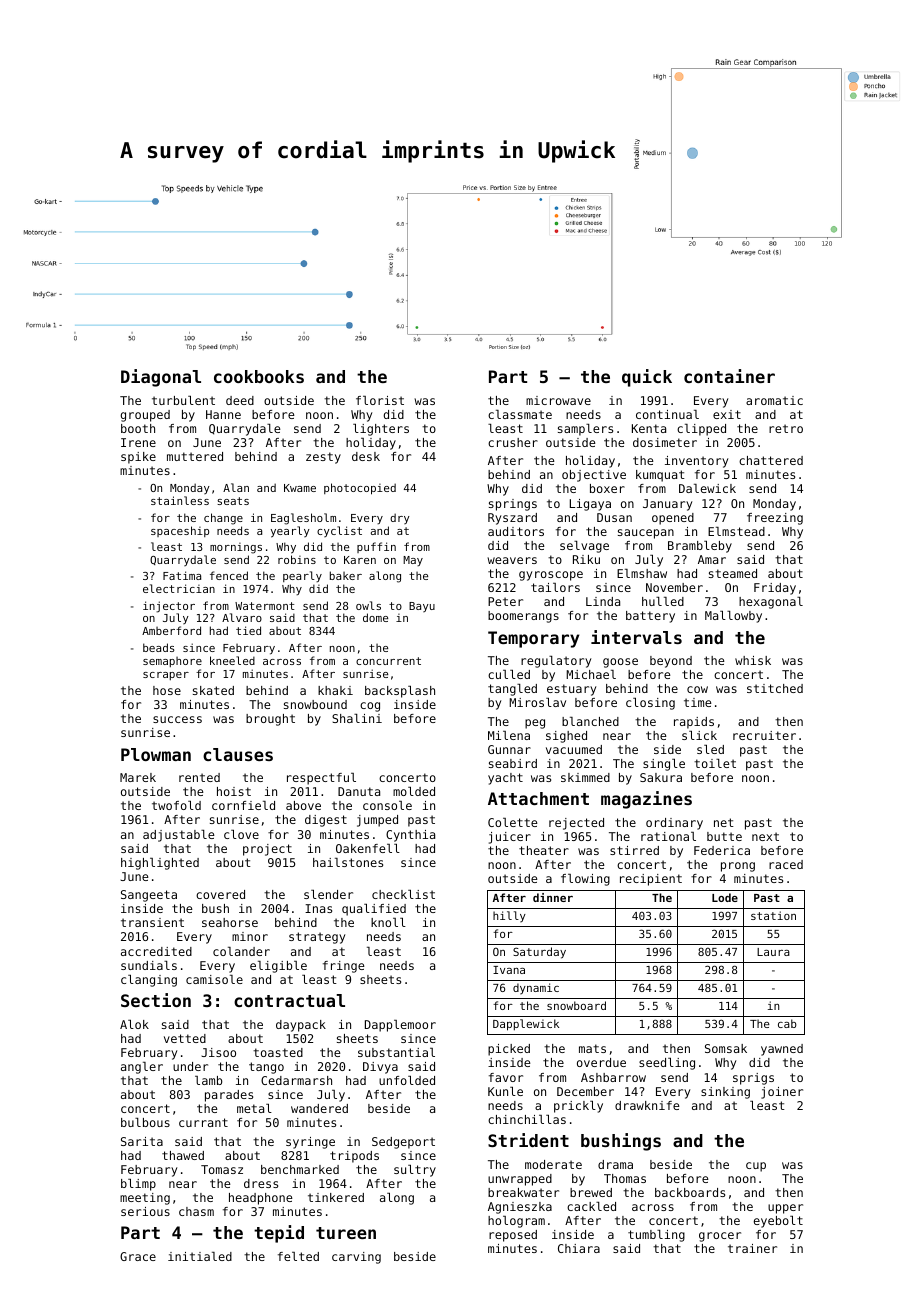 The width and height of the image is (924, 1314). Describe the element at coordinates (647, 1105) in the image. I see `drawknife` at that location.
